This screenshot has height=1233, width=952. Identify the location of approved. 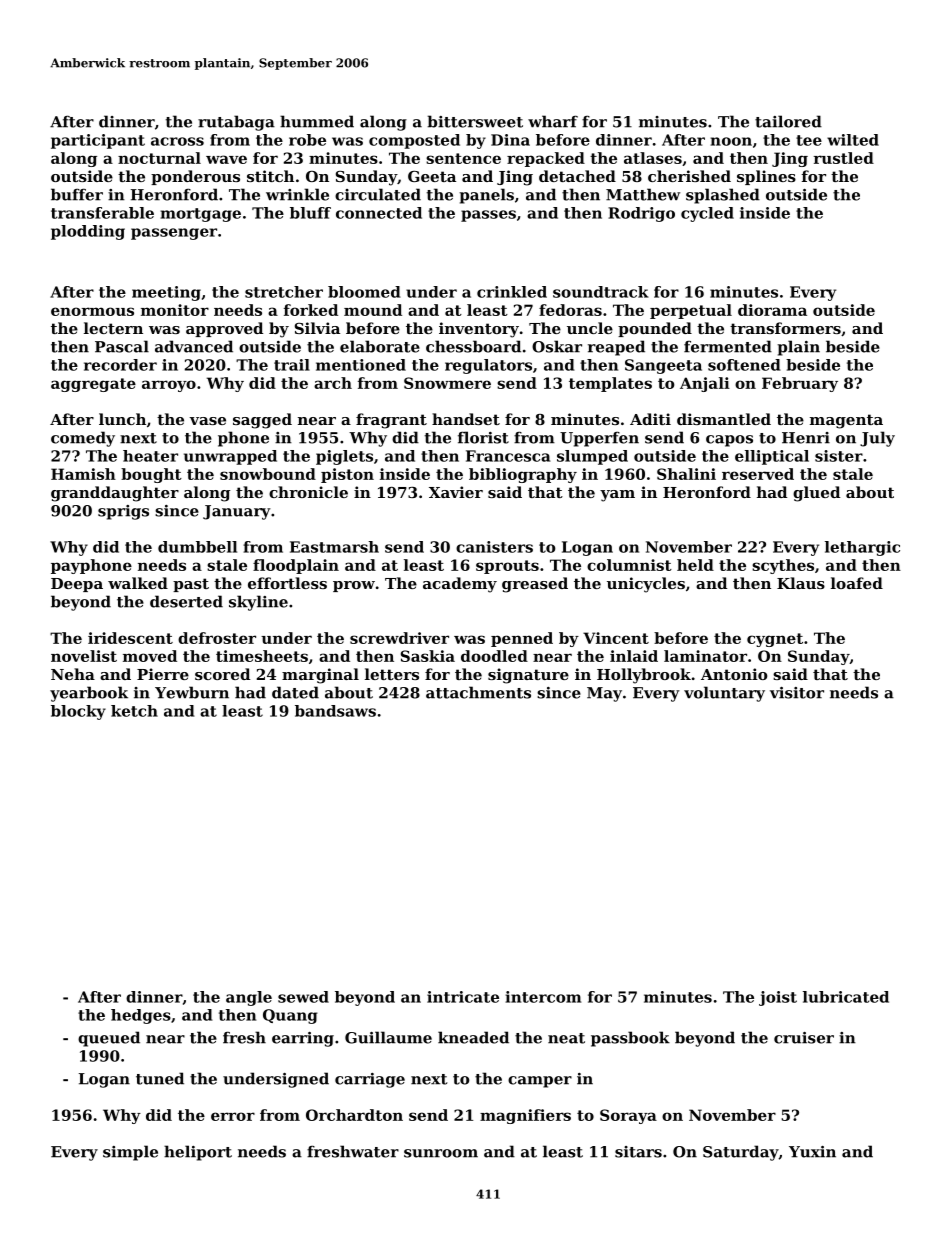
(224, 329).
